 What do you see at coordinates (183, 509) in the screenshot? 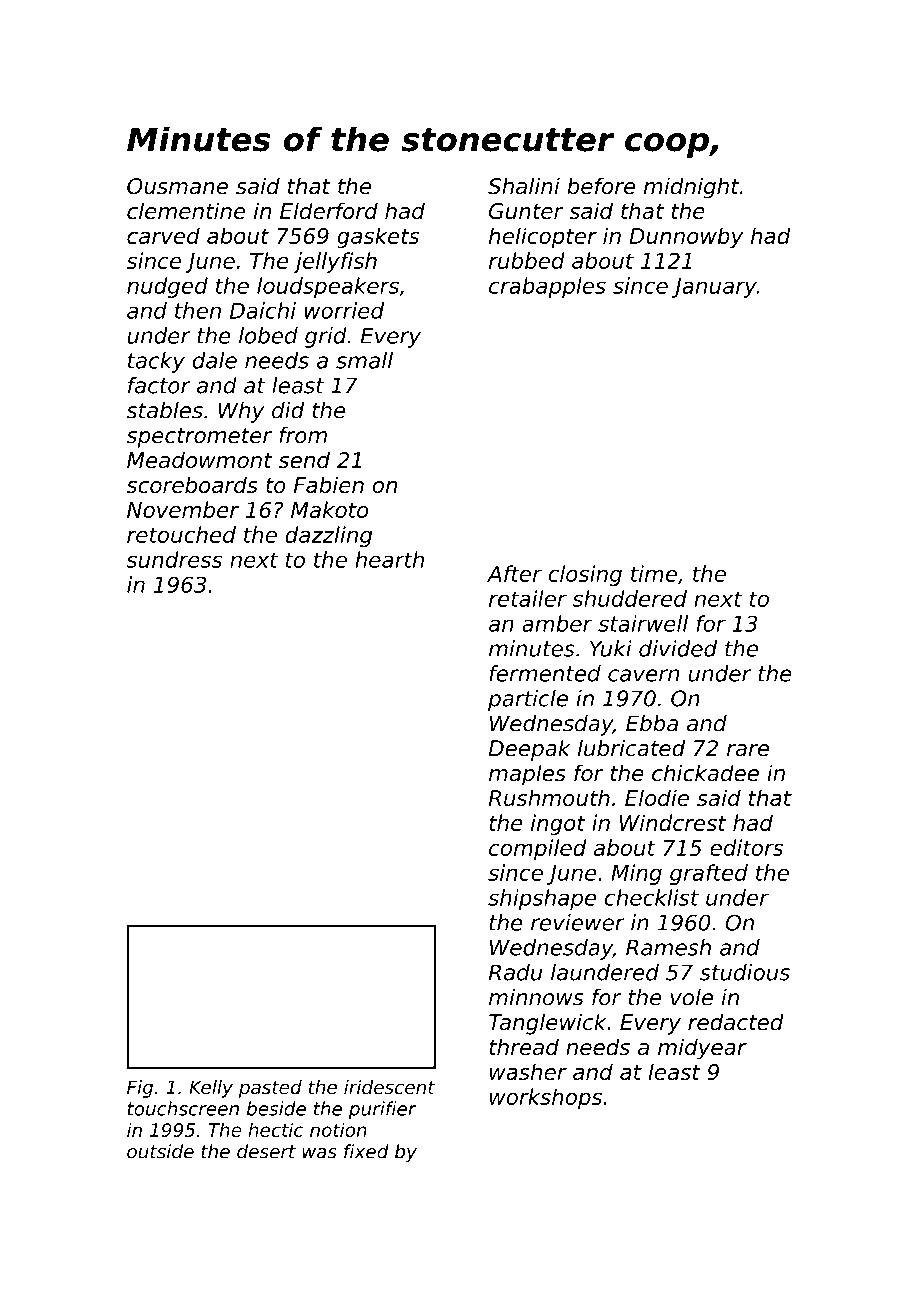
I see `November` at bounding box center [183, 509].
